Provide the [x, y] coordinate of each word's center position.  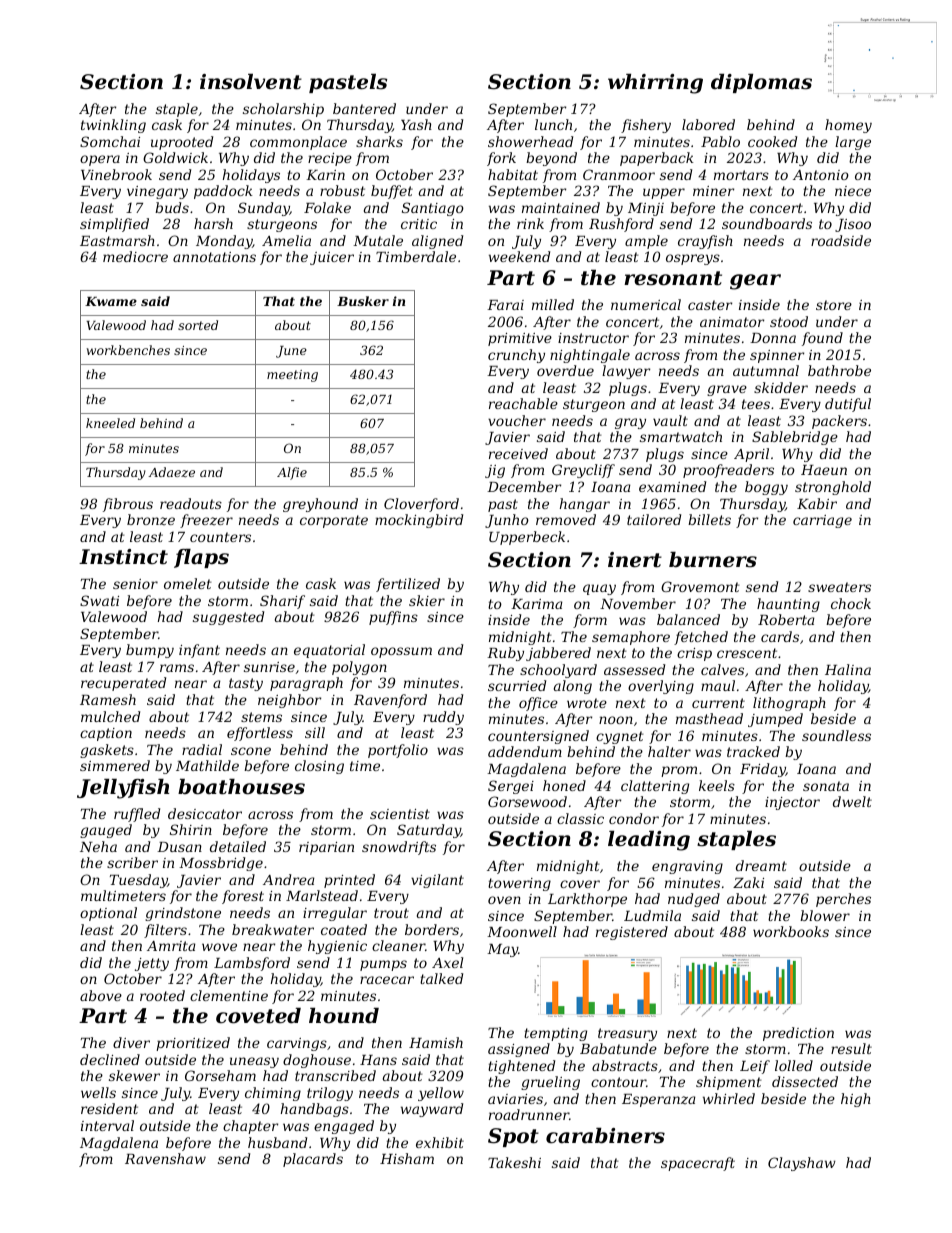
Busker [363, 301]
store [834, 305]
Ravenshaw [165, 1158]
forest [243, 897]
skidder [781, 387]
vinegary [157, 192]
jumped [775, 720]
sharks [379, 141]
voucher [517, 420]
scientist [400, 814]
